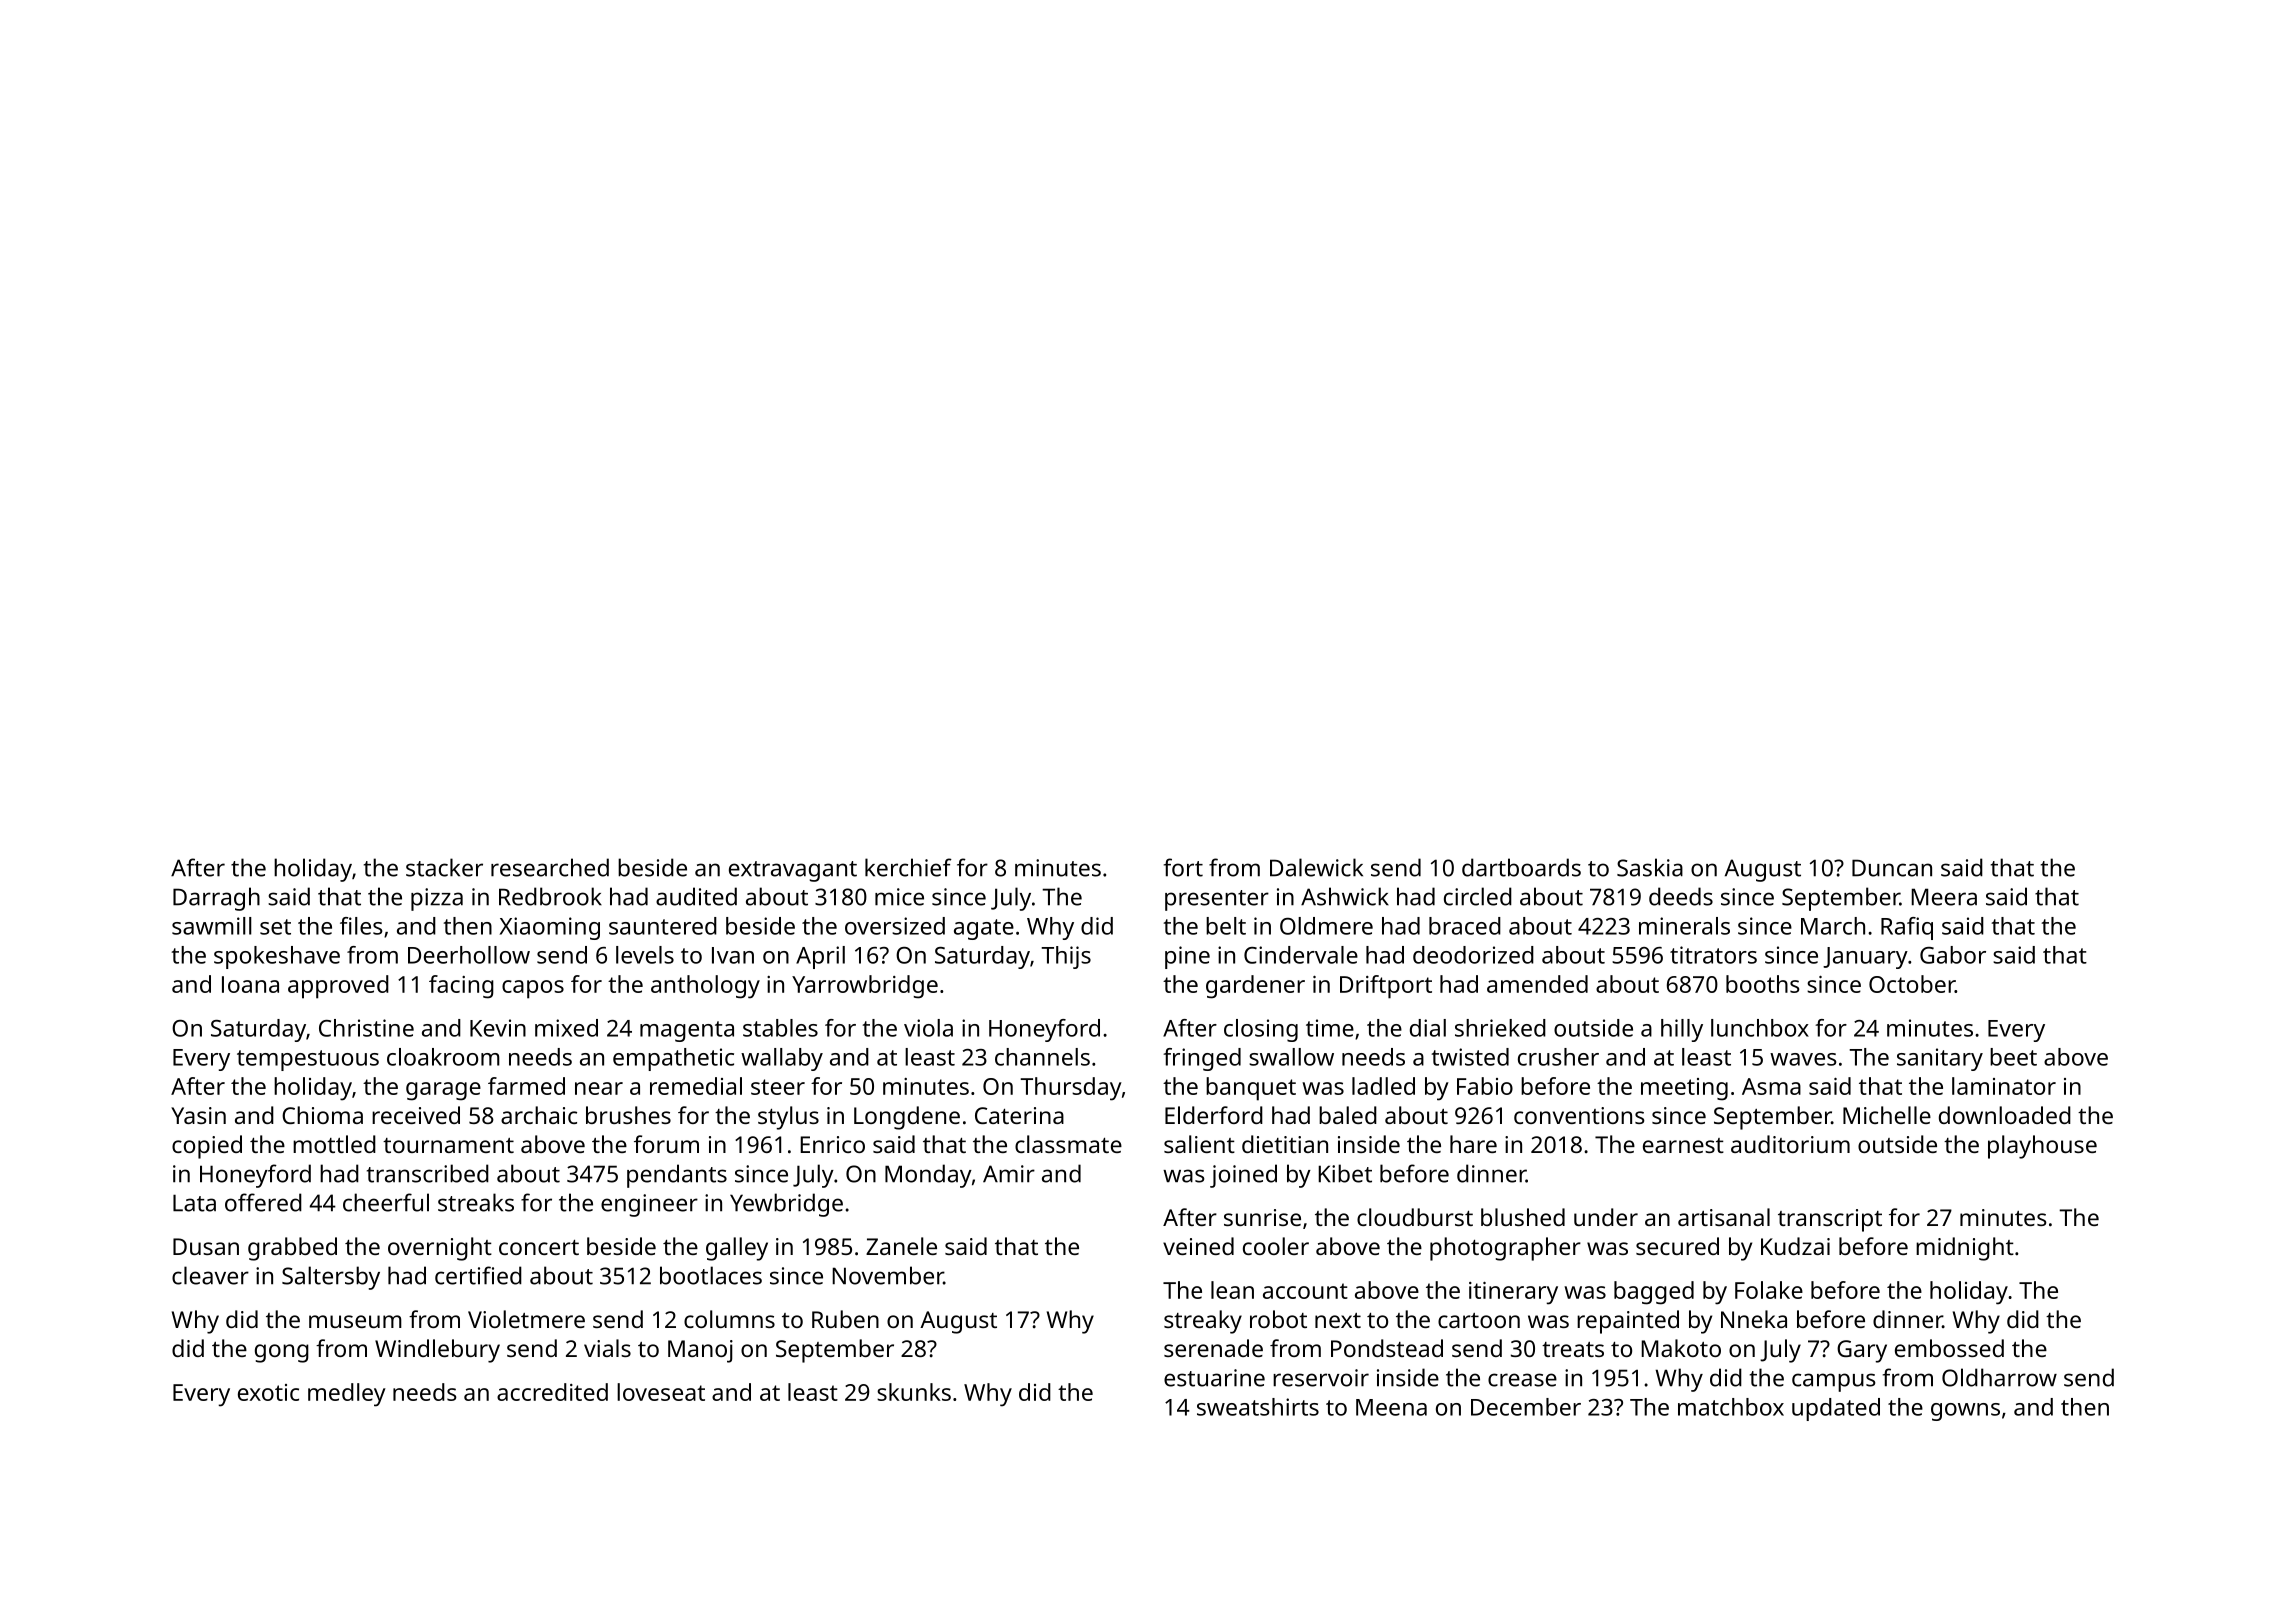 This screenshot has height=1620, width=2292. What do you see at coordinates (1628, 1322) in the screenshot?
I see `repainted` at bounding box center [1628, 1322].
